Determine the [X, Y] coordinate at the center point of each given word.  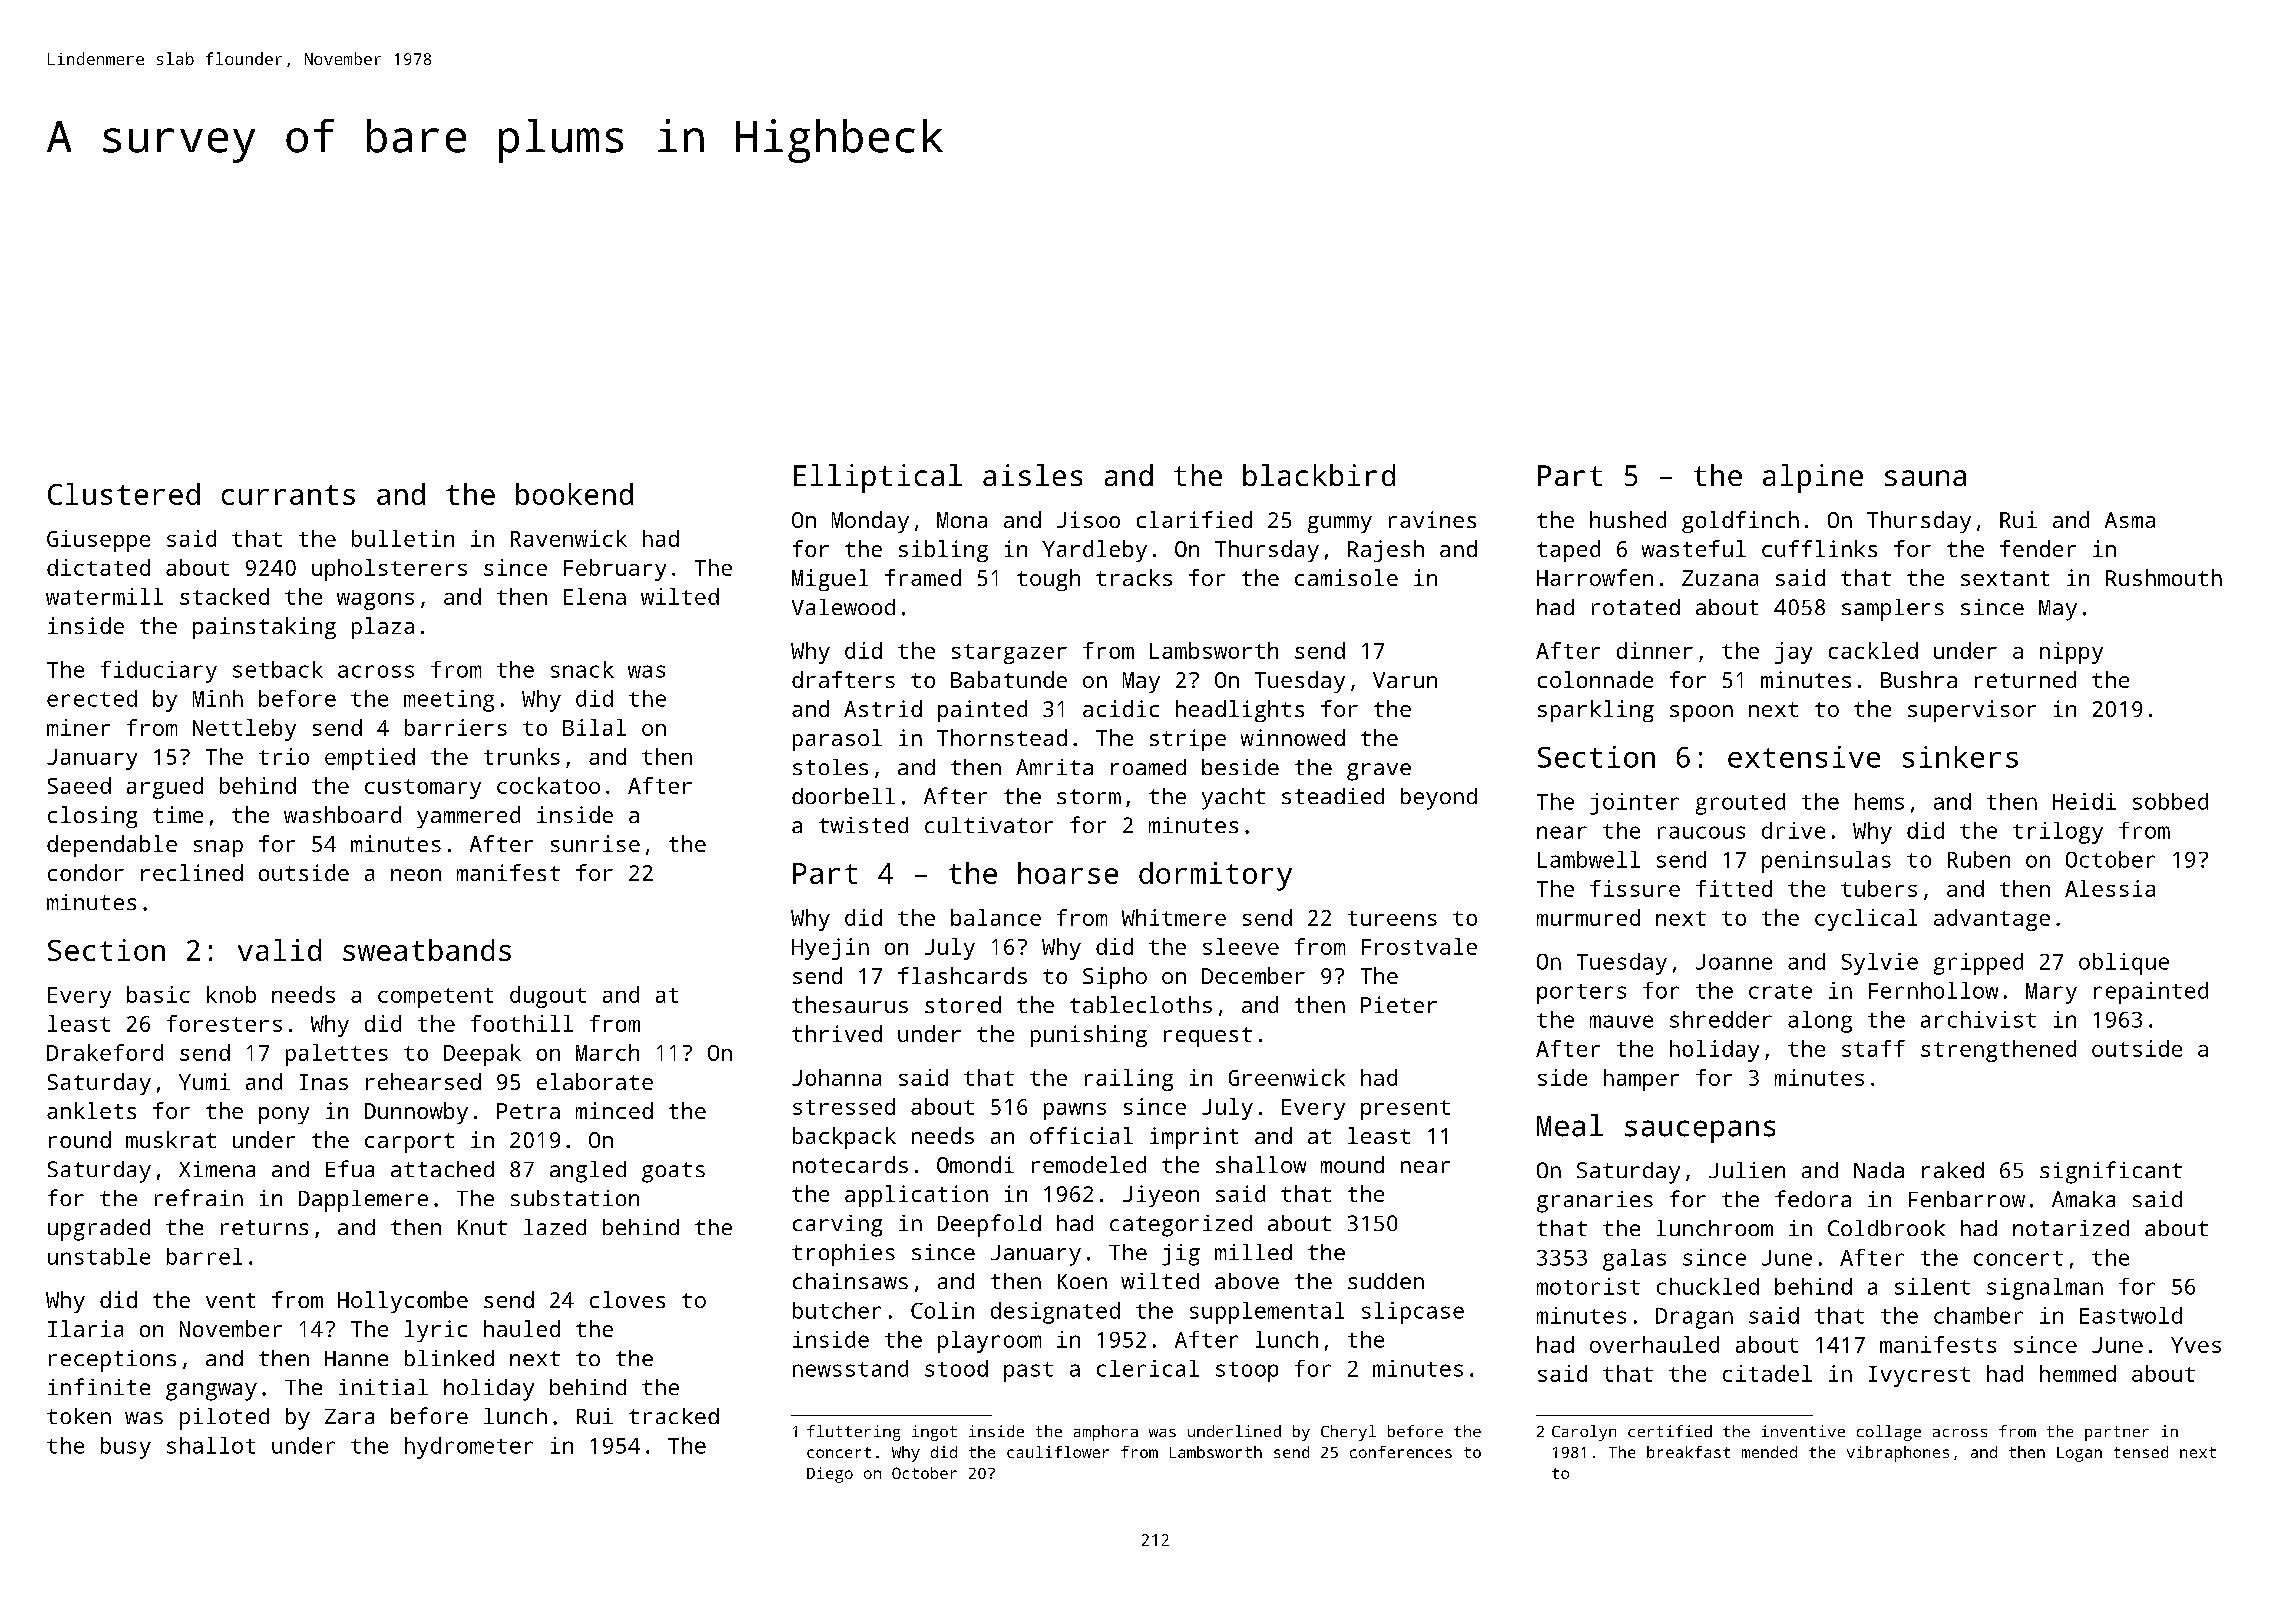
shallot [211, 1445]
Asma [2130, 520]
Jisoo [1088, 519]
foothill [522, 1023]
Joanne [1734, 962]
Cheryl [1348, 1433]
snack [582, 669]
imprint [1194, 1138]
